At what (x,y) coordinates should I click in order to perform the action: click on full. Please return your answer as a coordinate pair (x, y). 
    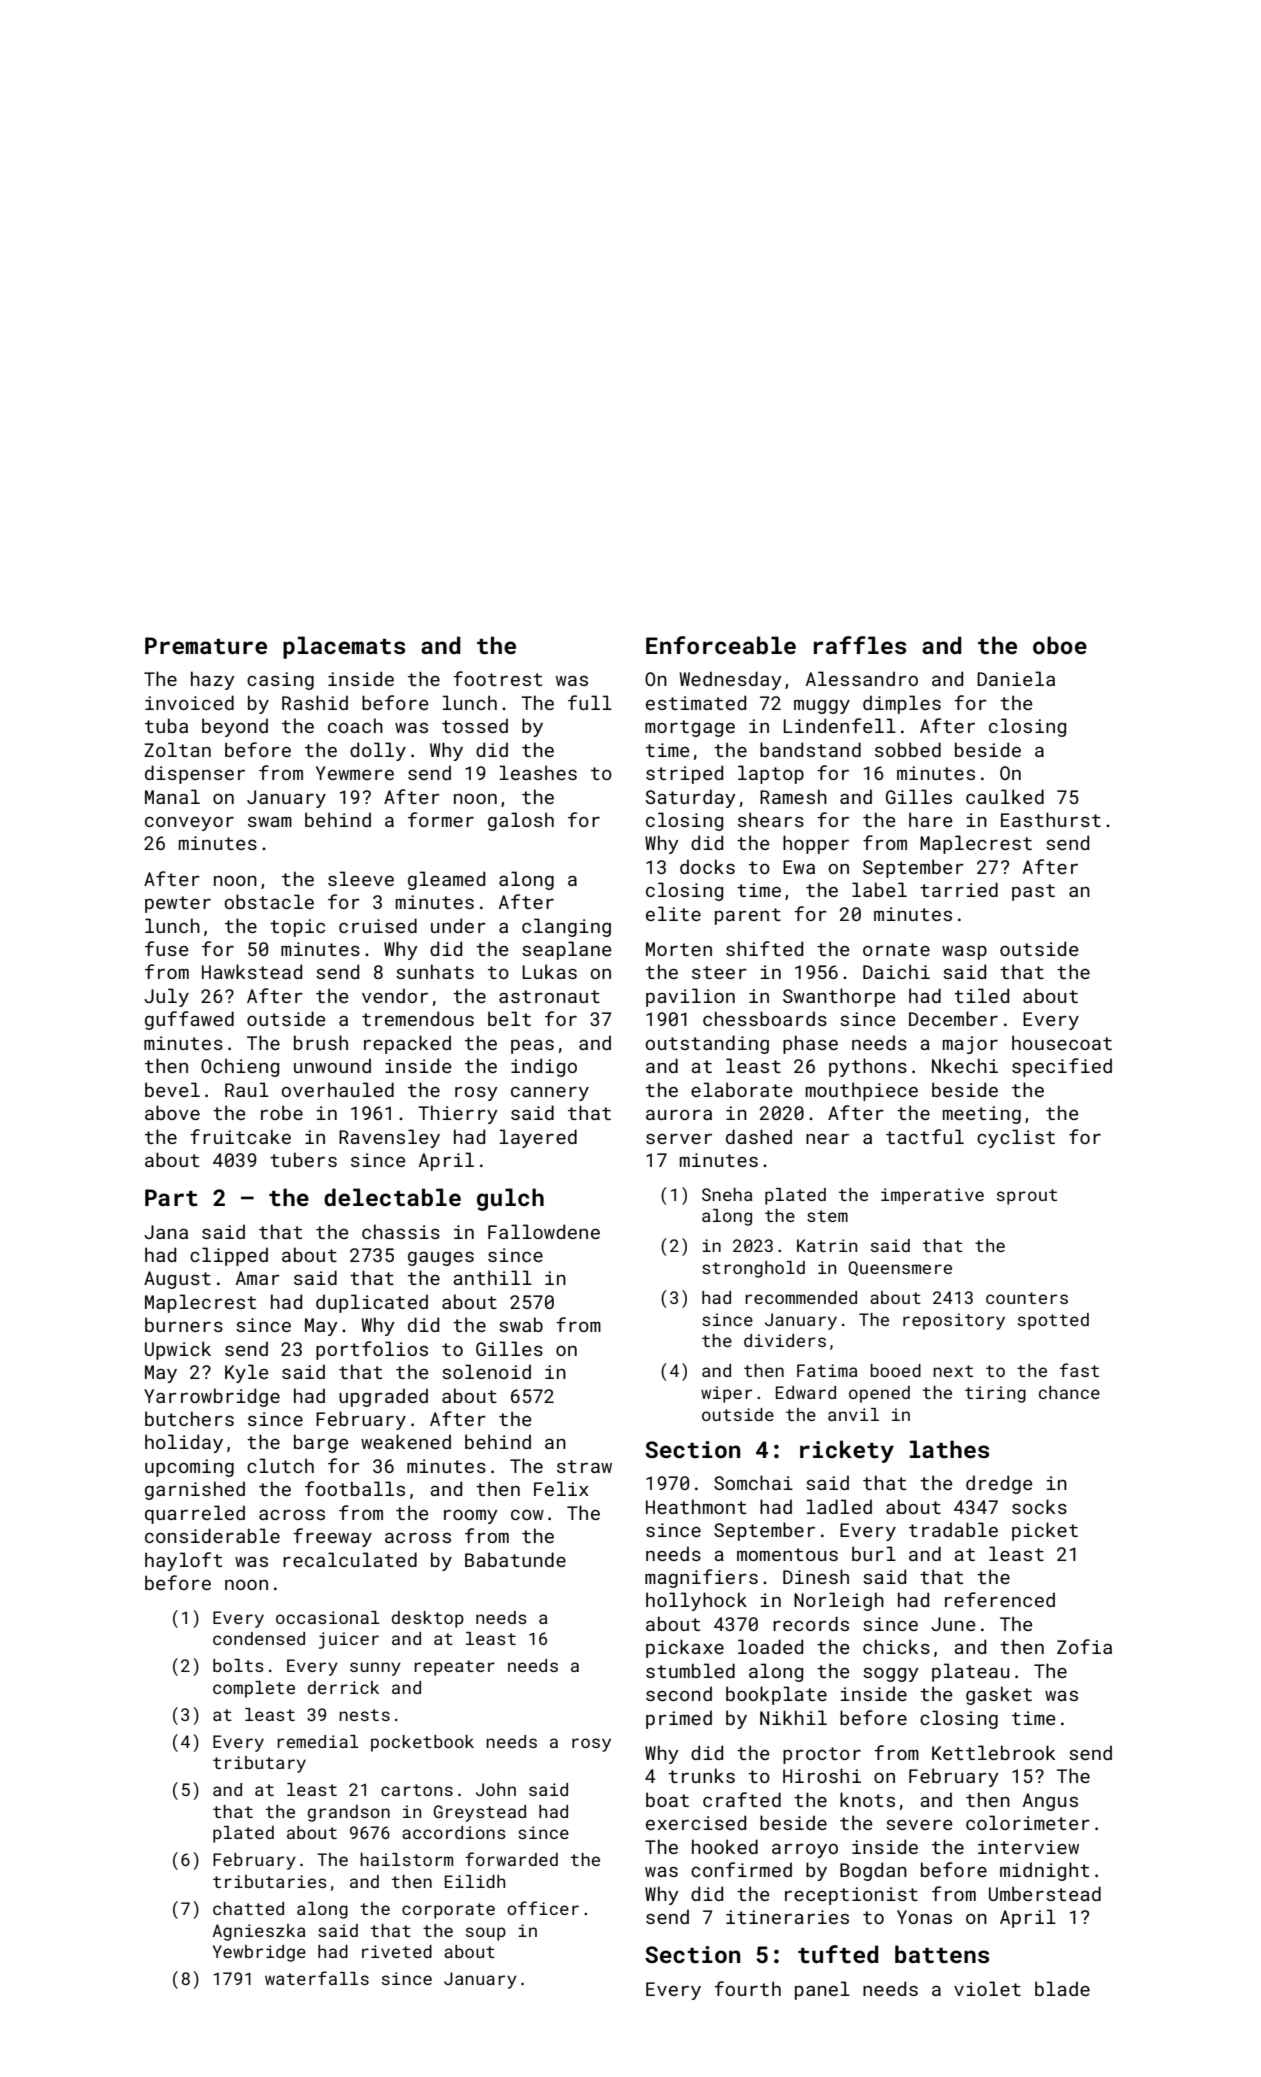
    Looking at the image, I should click on (590, 702).
